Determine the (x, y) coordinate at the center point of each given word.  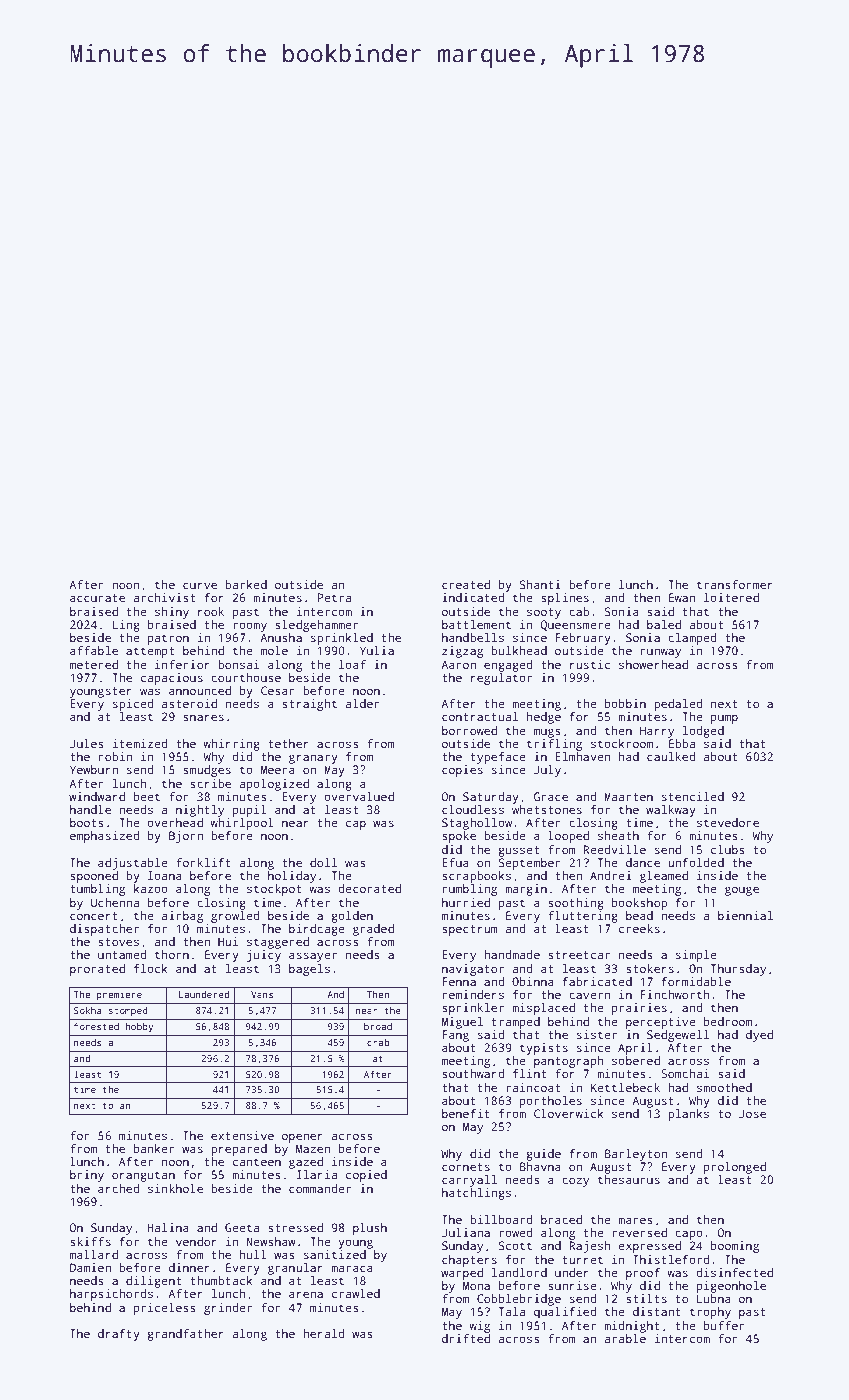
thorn (172, 954)
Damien (90, 1267)
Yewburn (94, 769)
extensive (242, 1135)
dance (643, 862)
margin (526, 890)
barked (246, 584)
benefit (466, 1113)
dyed (759, 1036)
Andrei (611, 875)
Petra (334, 597)
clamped (692, 639)
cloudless (473, 809)
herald (324, 1333)
